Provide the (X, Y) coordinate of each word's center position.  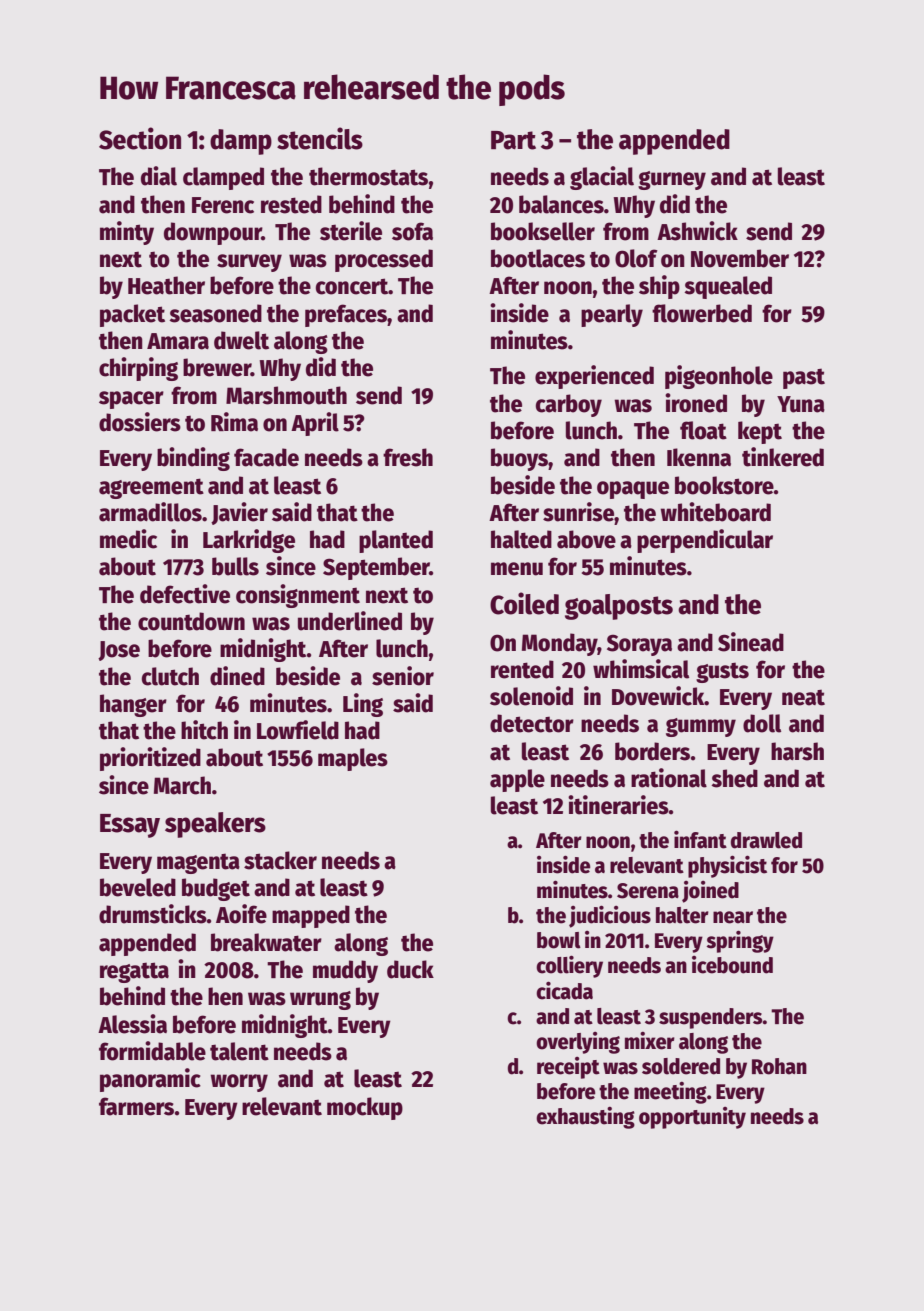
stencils (320, 138)
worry (239, 1083)
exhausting (585, 1118)
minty (127, 233)
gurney (672, 180)
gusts (722, 672)
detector (532, 723)
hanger (133, 705)
